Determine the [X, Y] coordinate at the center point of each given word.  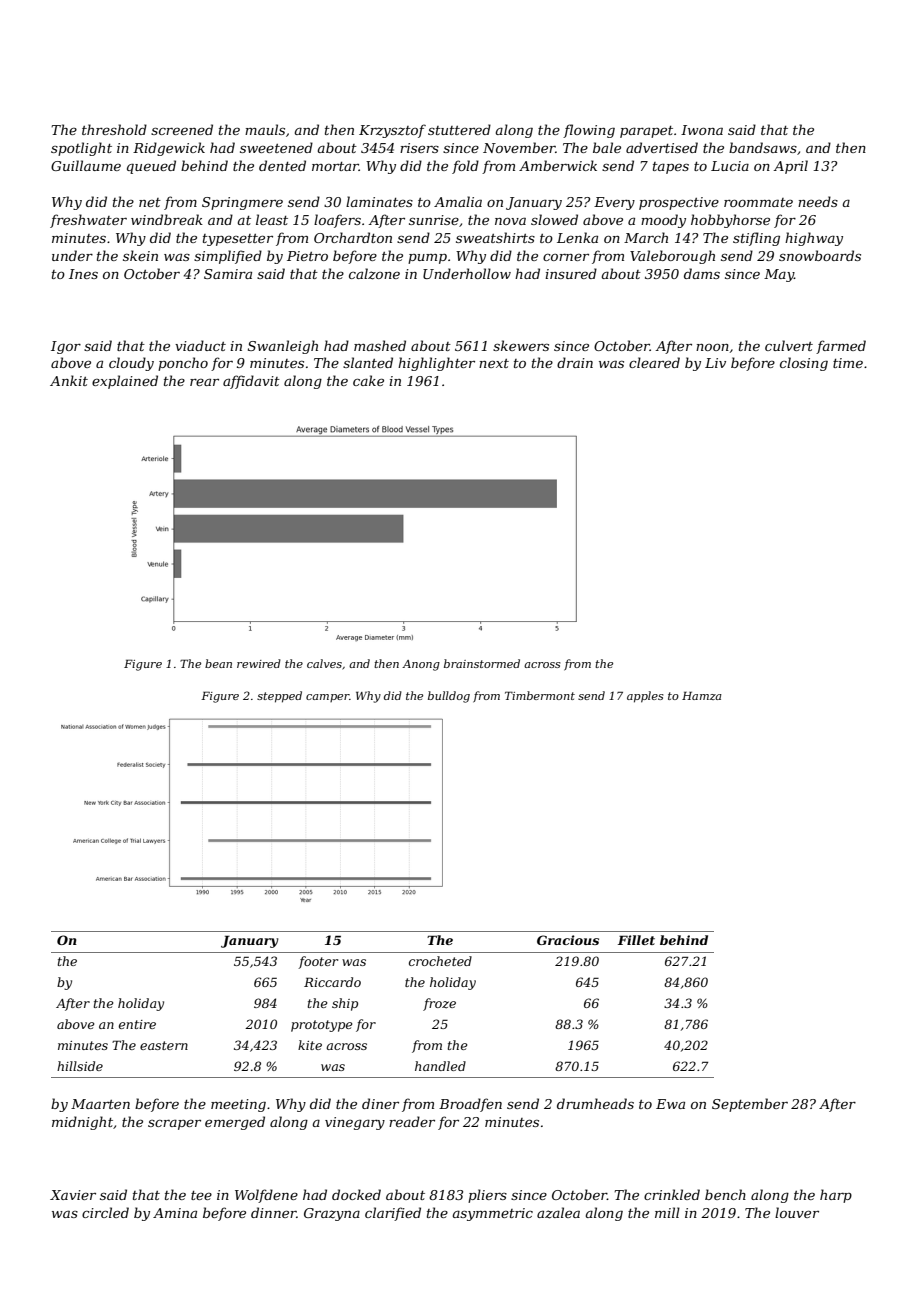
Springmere [242, 203]
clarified [393, 1214]
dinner [274, 1212]
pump [427, 259]
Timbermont [540, 695]
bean [218, 663]
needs [818, 201]
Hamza [702, 695]
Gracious [568, 940]
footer [318, 962]
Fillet [636, 940]
